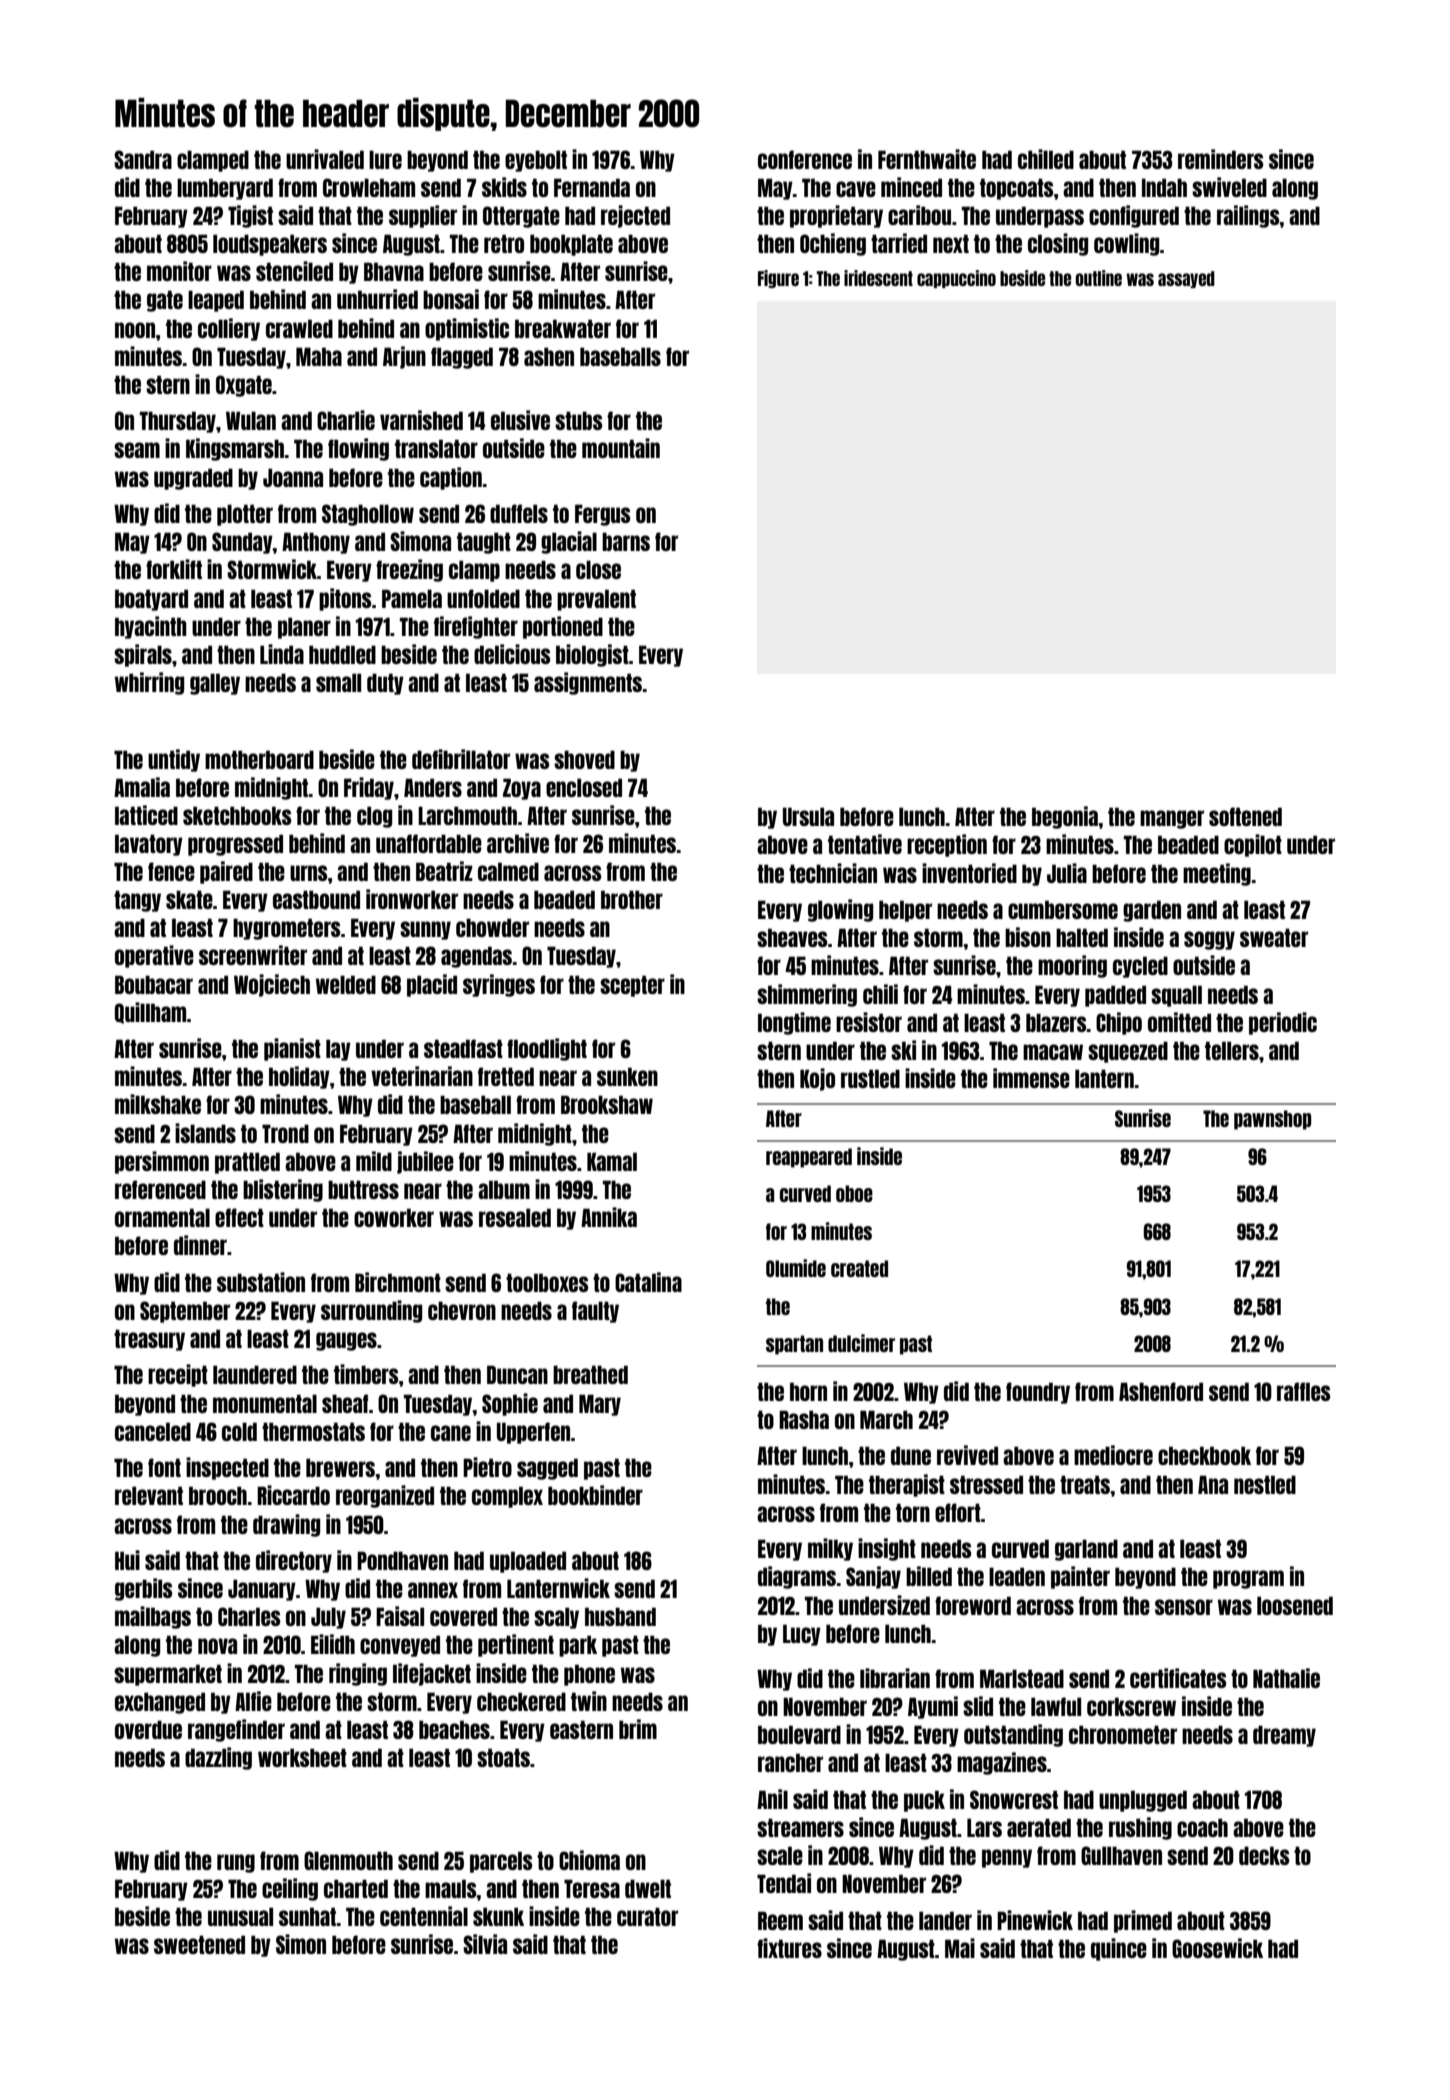  I want to click on raffles, so click(1303, 1391).
